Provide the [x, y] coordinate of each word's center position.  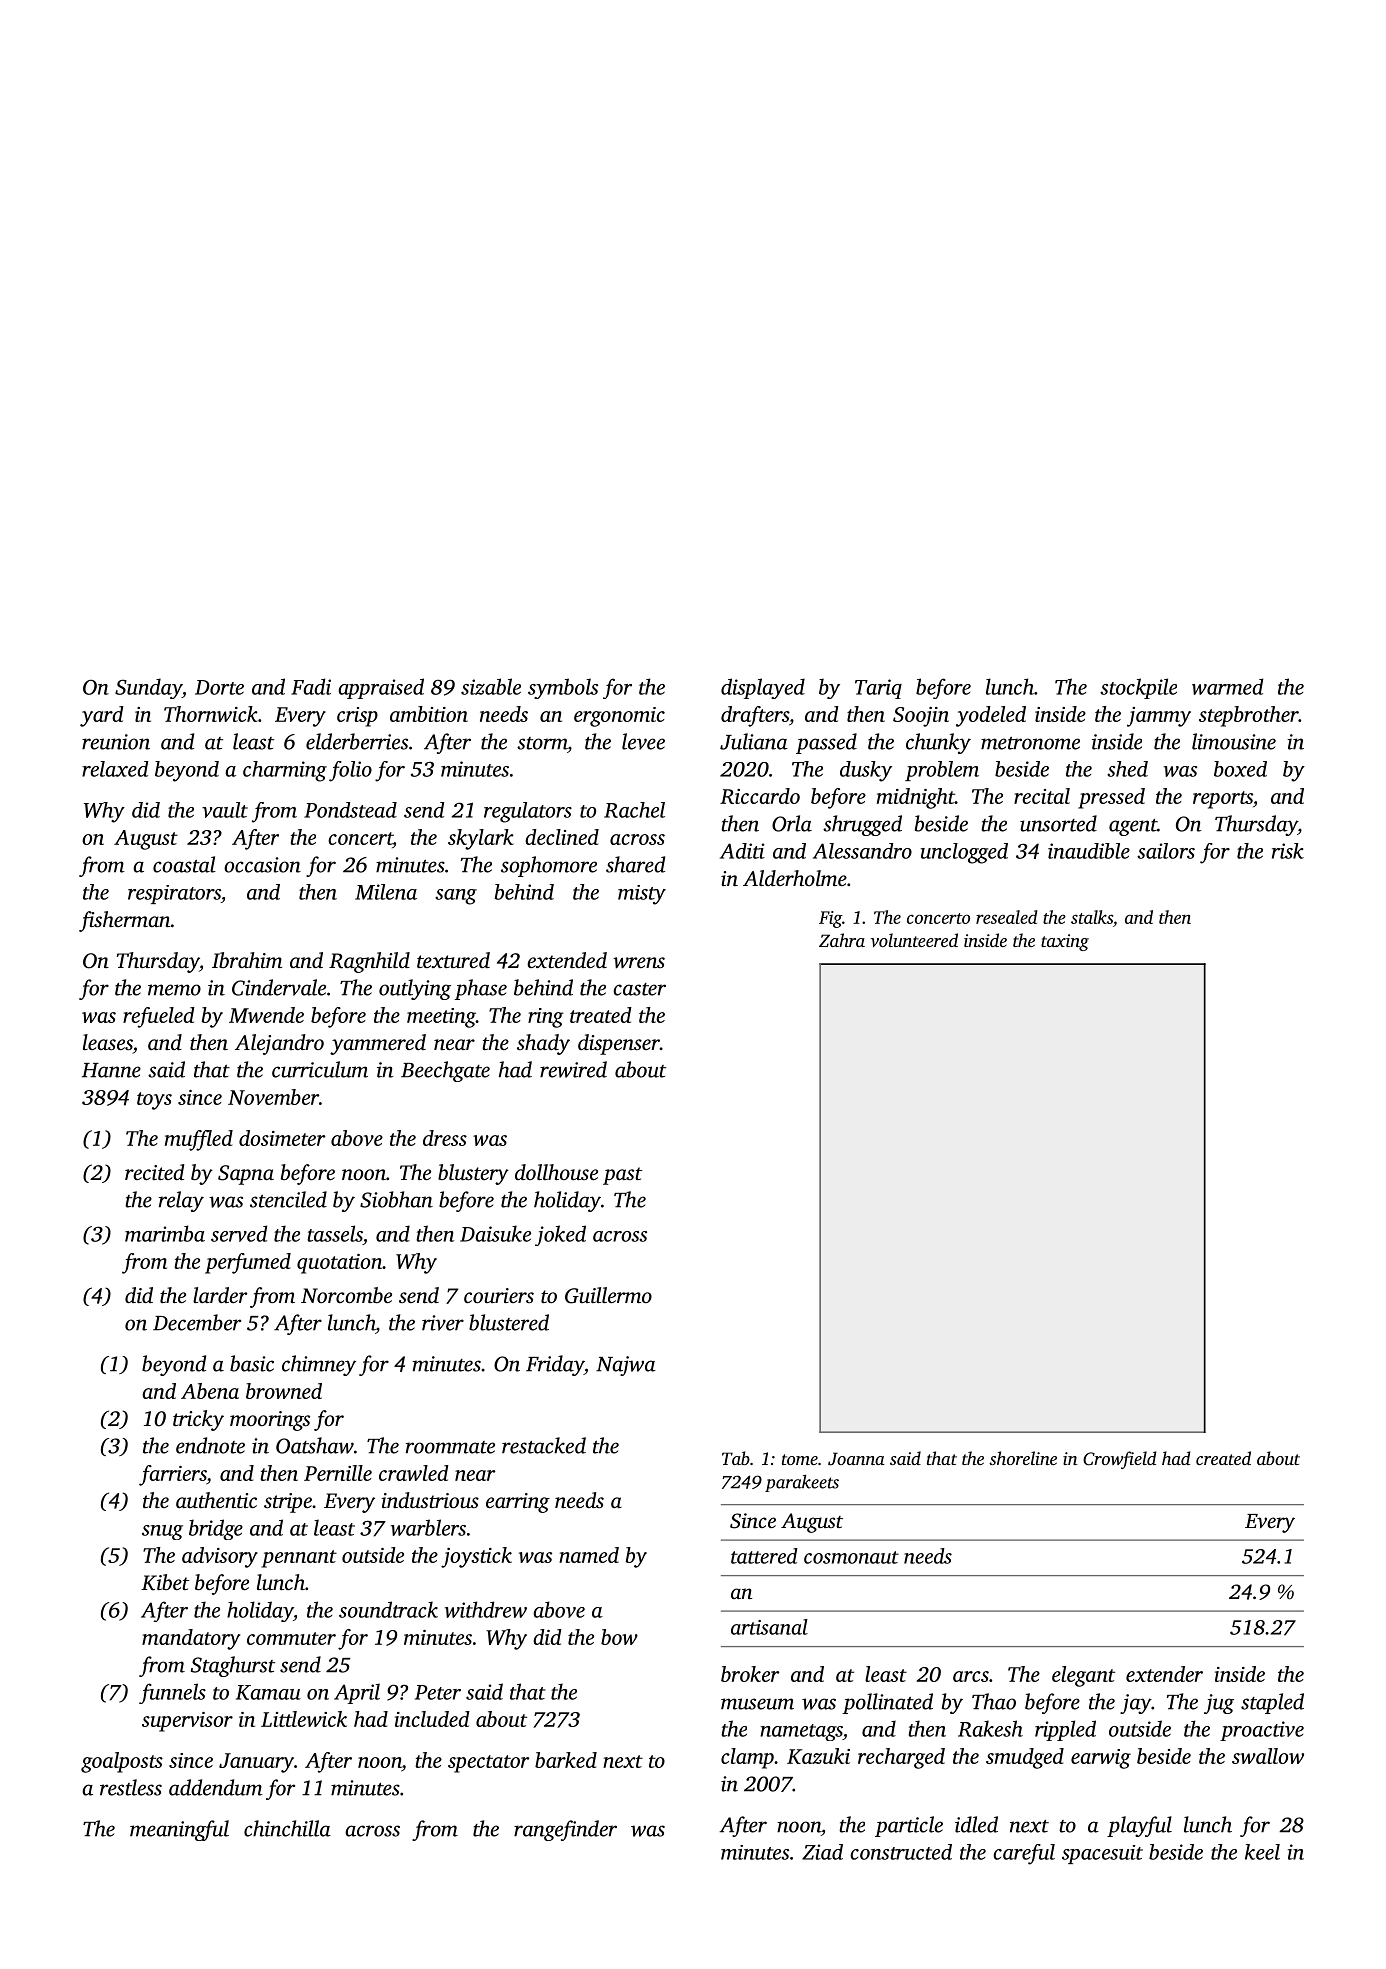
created [1223, 1458]
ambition [429, 714]
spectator [489, 1764]
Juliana [754, 741]
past [623, 1176]
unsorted [1058, 823]
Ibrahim [247, 960]
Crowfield [1120, 1460]
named [589, 1555]
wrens [639, 963]
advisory [220, 1557]
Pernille [338, 1473]
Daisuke [495, 1233]
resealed [1007, 917]
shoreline [1023, 1458]
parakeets [802, 1483]
